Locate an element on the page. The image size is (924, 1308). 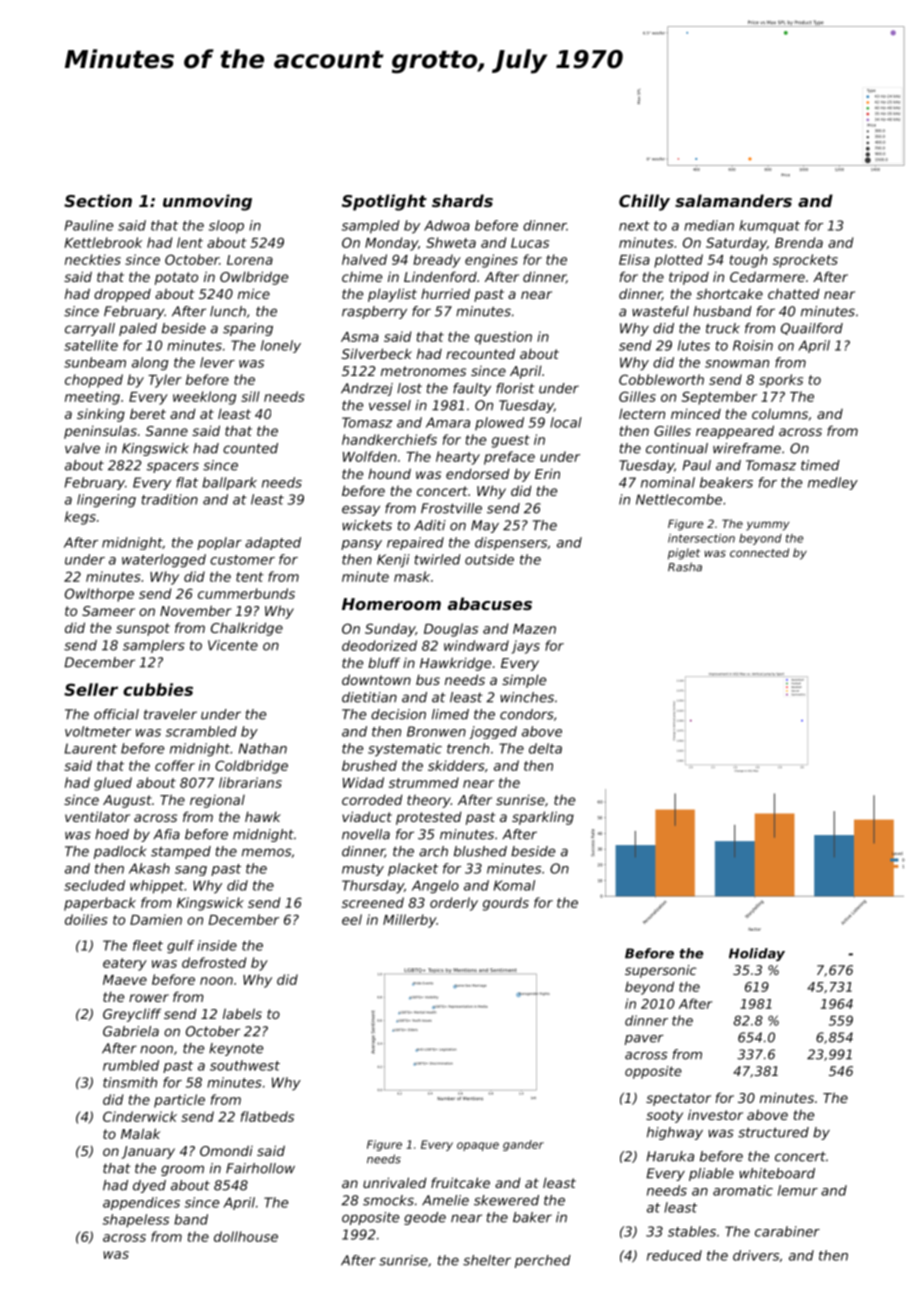
chime is located at coordinates (362, 276).
